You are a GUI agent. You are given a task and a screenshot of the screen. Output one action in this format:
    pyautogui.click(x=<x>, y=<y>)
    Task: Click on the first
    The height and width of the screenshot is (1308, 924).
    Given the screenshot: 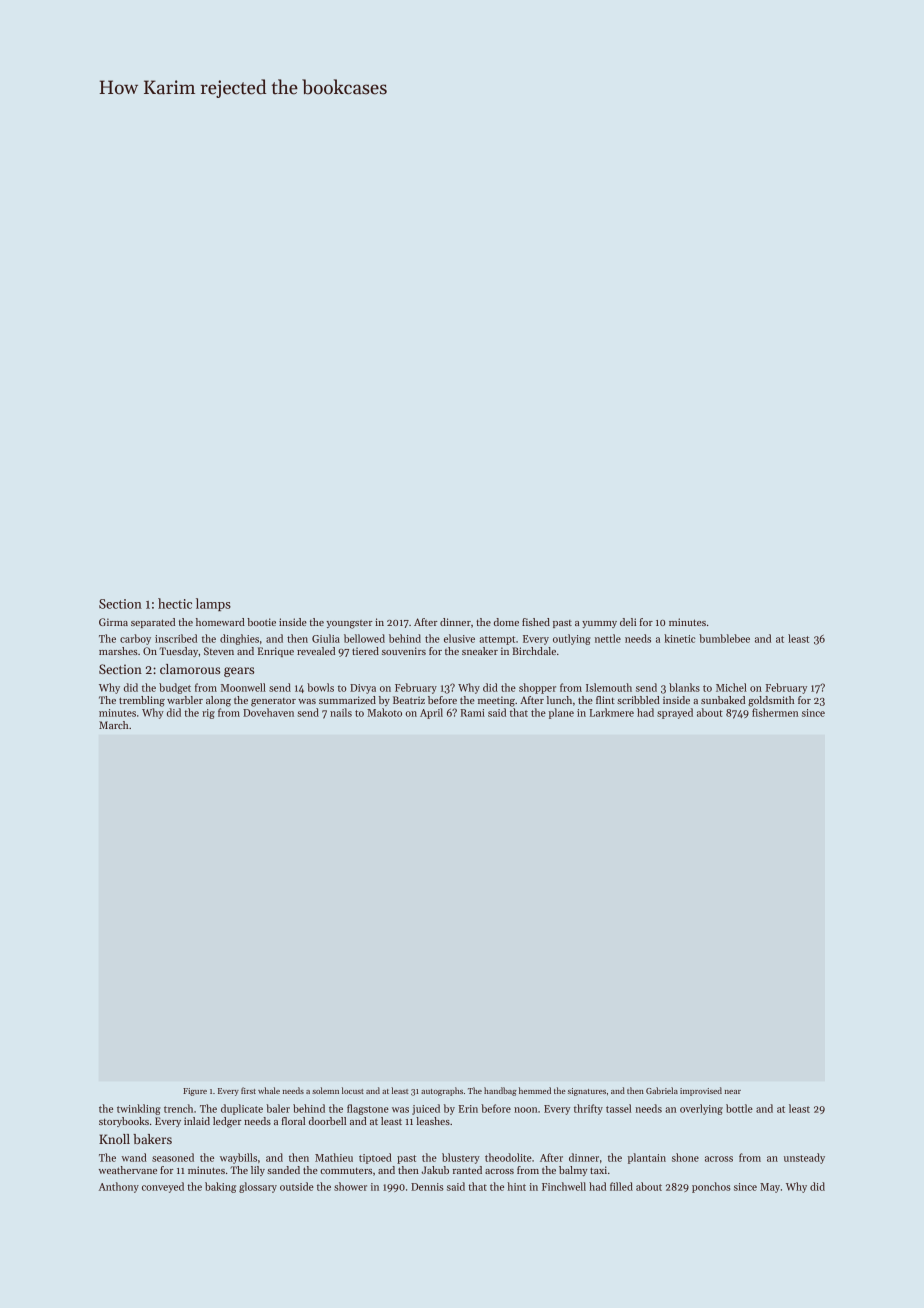 What is the action you would take?
    pyautogui.click(x=248, y=1090)
